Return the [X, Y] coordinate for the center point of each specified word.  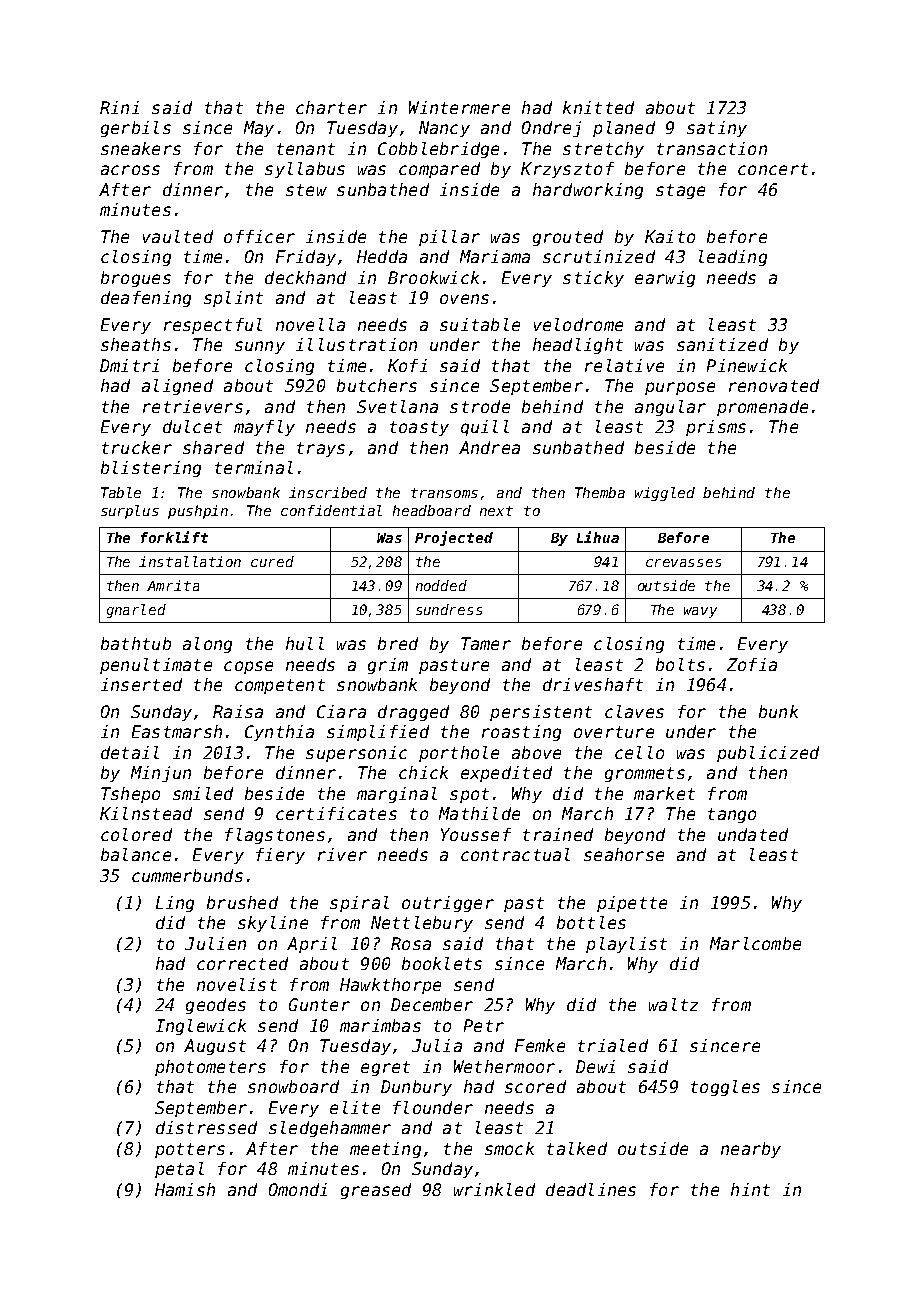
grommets [645, 774]
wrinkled [494, 1189]
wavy [700, 612]
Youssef [476, 834]
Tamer [486, 643]
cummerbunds [187, 875]
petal [179, 1170]
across [130, 170]
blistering [151, 469]
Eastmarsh [177, 731]
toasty [419, 428]
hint [750, 1189]
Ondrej [551, 129]
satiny [717, 129]
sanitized [722, 344]
